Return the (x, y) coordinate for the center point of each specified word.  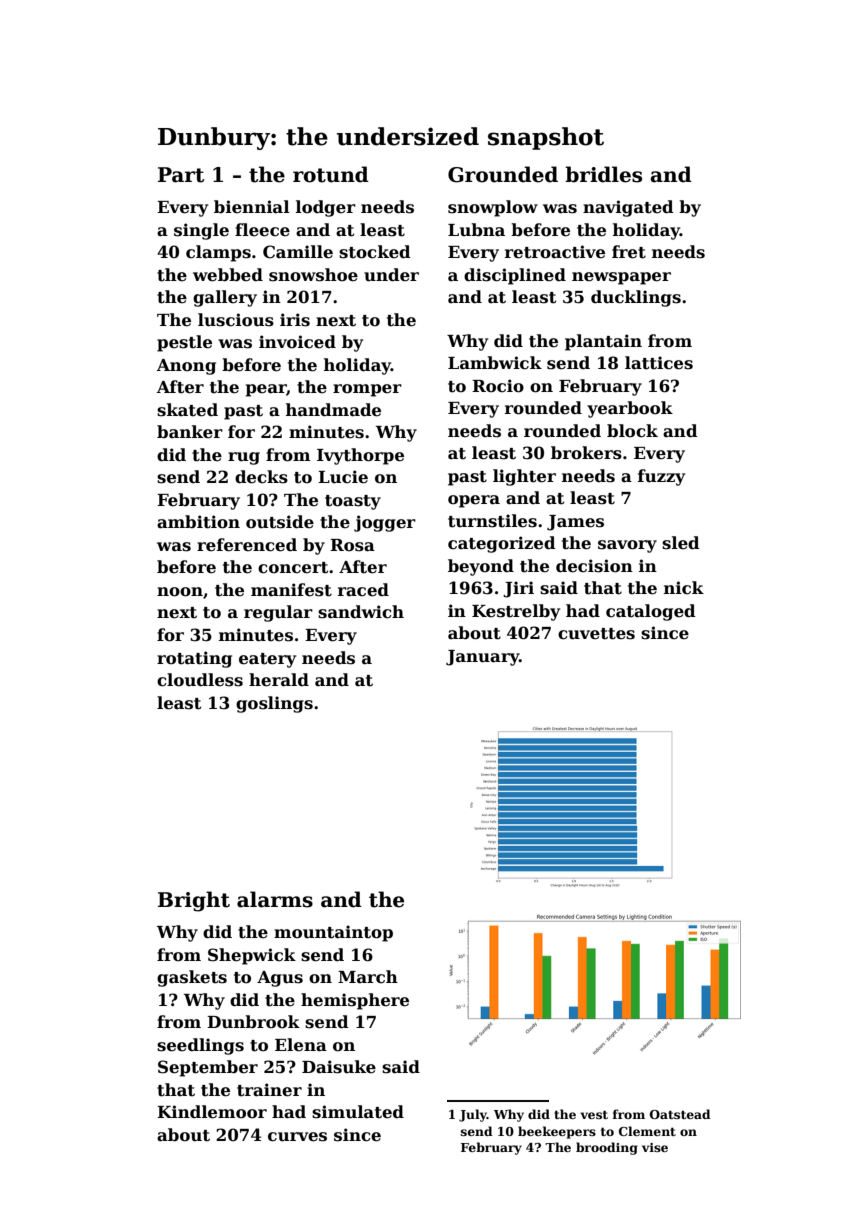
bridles (603, 174)
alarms (275, 899)
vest (594, 1114)
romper (367, 390)
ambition (198, 522)
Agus (280, 979)
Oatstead (680, 1114)
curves (297, 1137)
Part (181, 175)
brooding (607, 1148)
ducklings (636, 298)
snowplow (493, 208)
